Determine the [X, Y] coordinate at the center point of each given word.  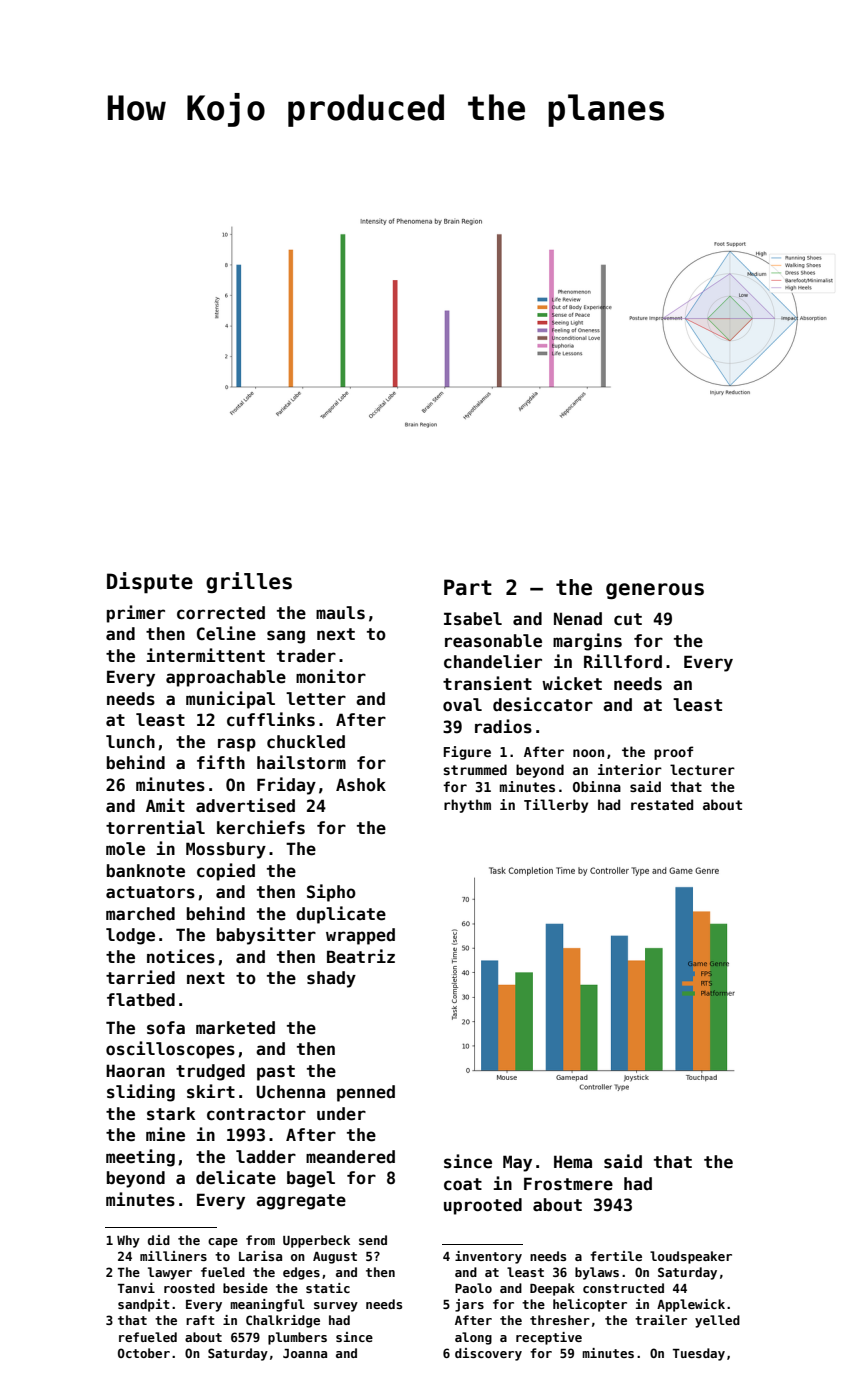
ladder [266, 1157]
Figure [467, 753]
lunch [130, 742]
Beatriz [361, 956]
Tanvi [136, 1288]
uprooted [483, 1206]
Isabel [473, 619]
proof [673, 753]
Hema [573, 1162]
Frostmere [568, 1184]
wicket [572, 683]
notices [181, 956]
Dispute [150, 583]
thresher [560, 1320]
